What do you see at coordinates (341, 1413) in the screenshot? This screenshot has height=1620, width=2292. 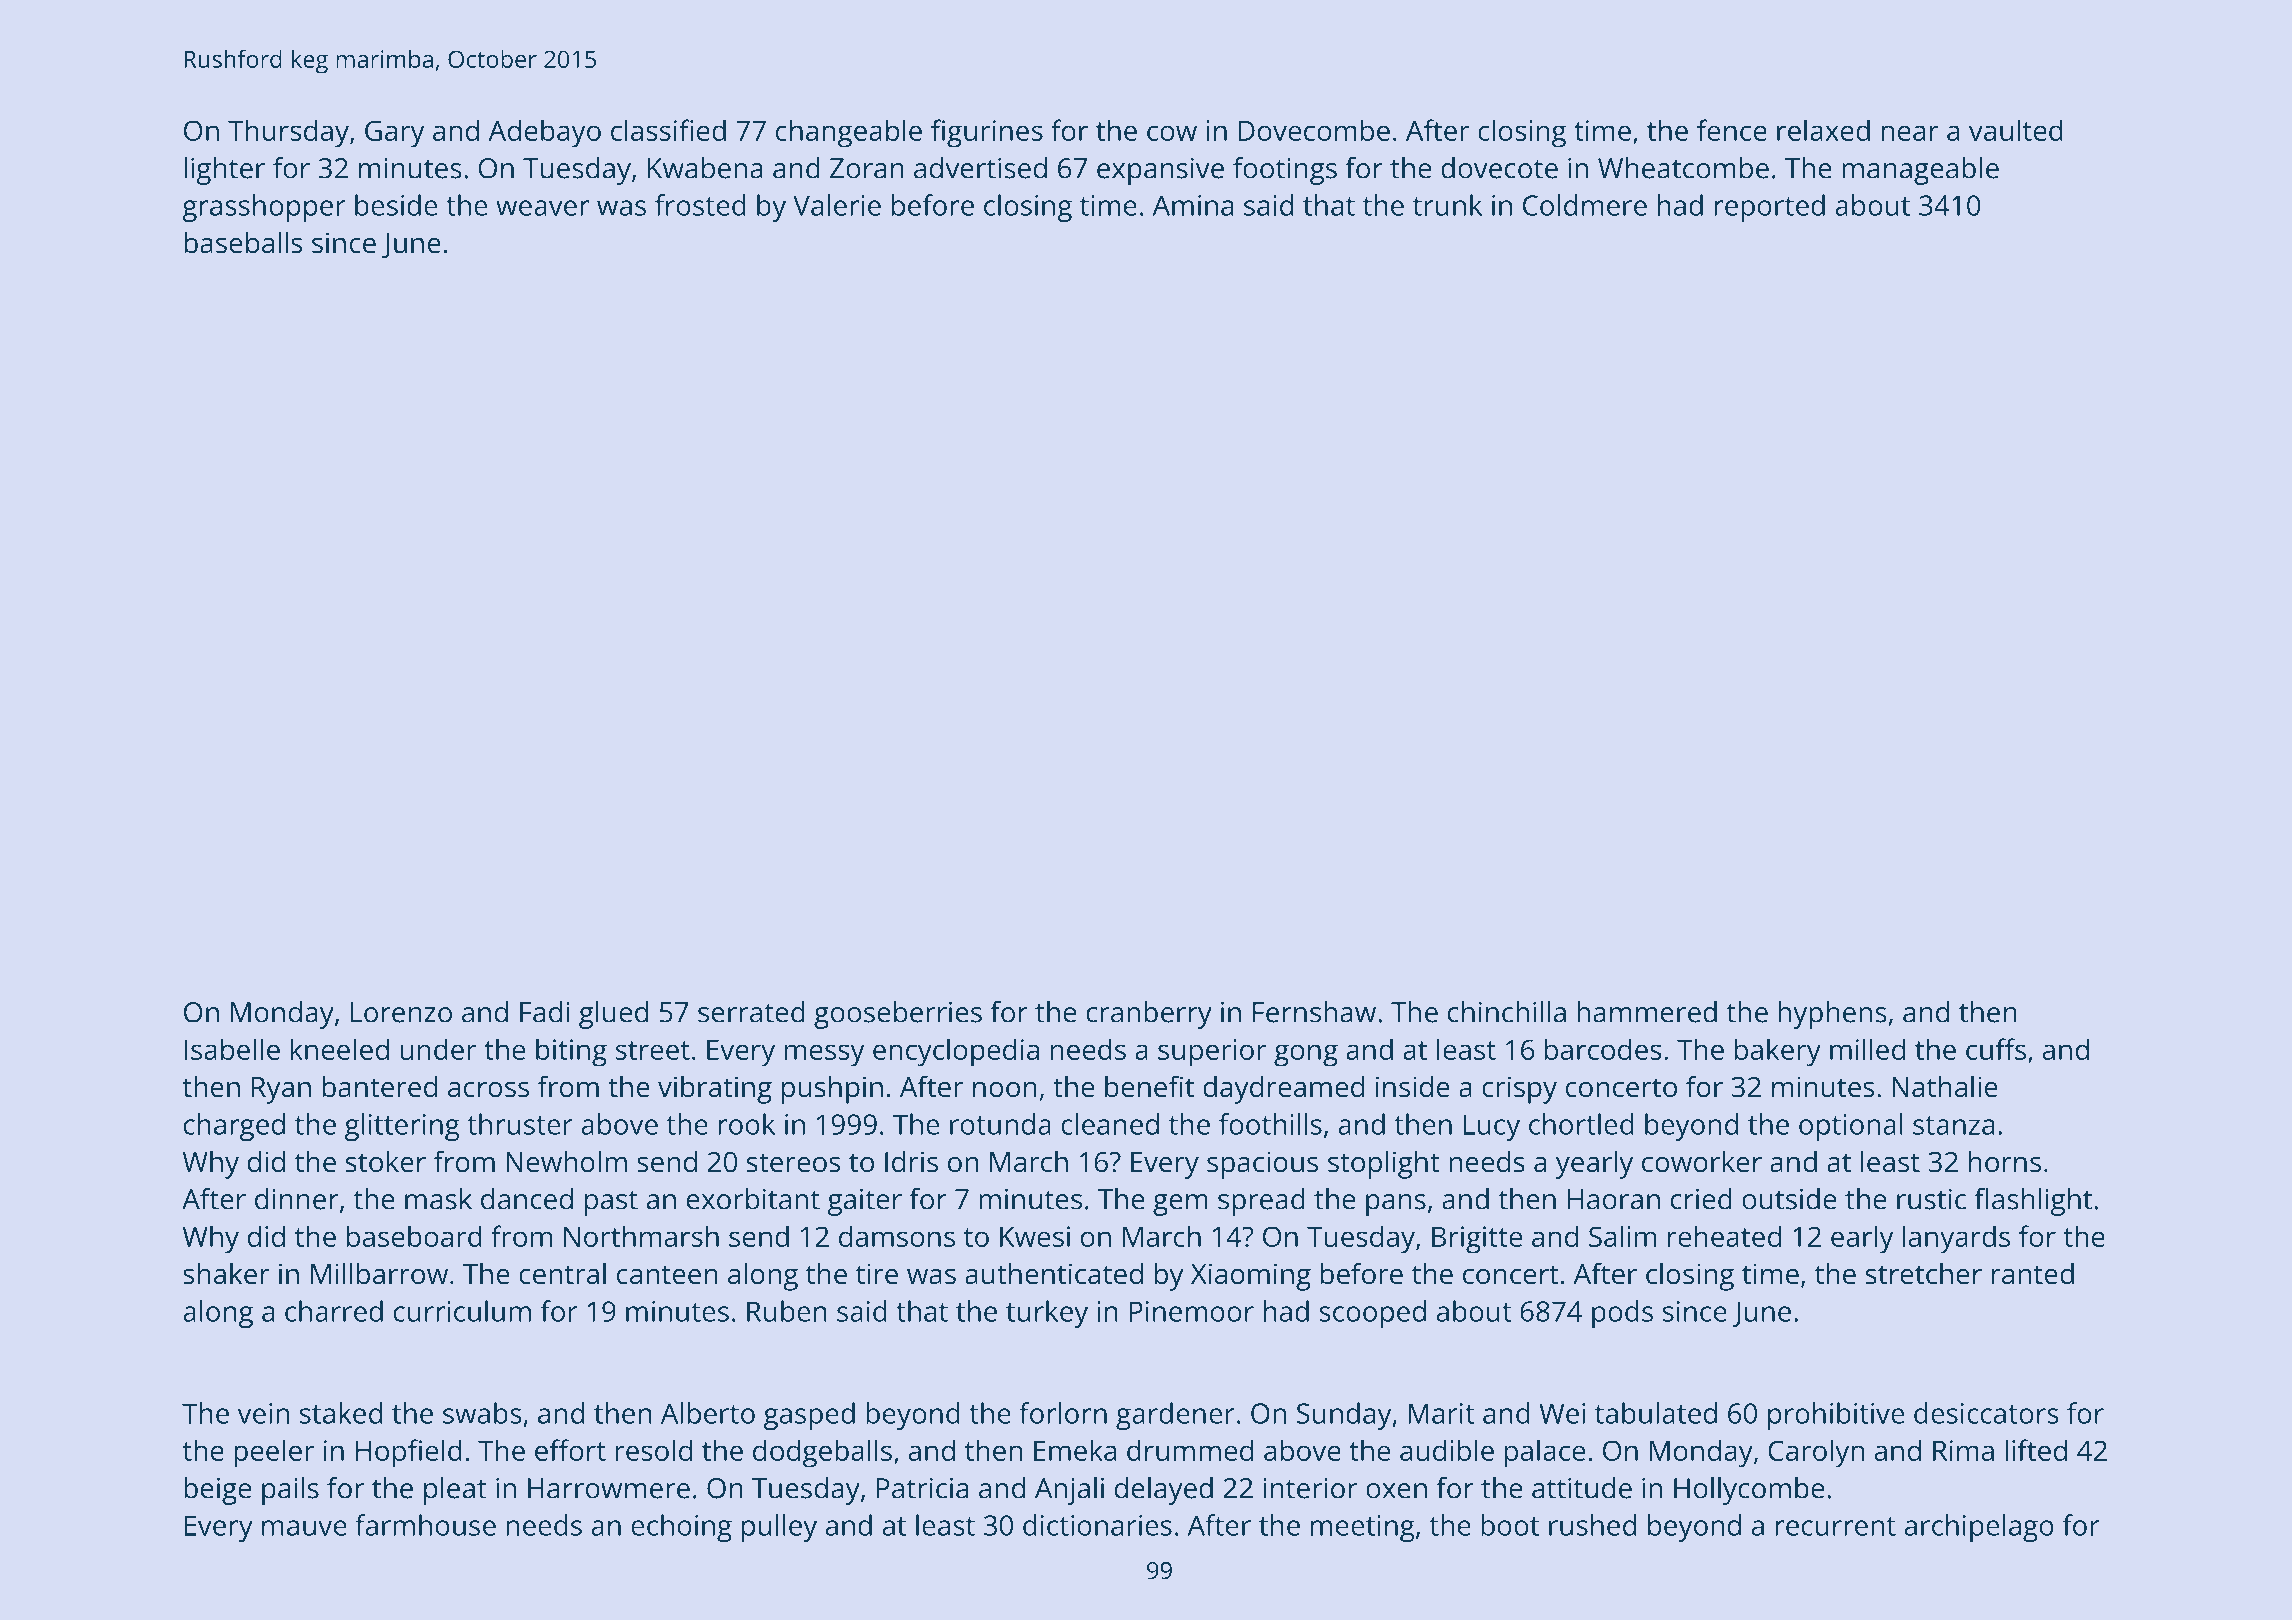 I see `staked` at bounding box center [341, 1413].
